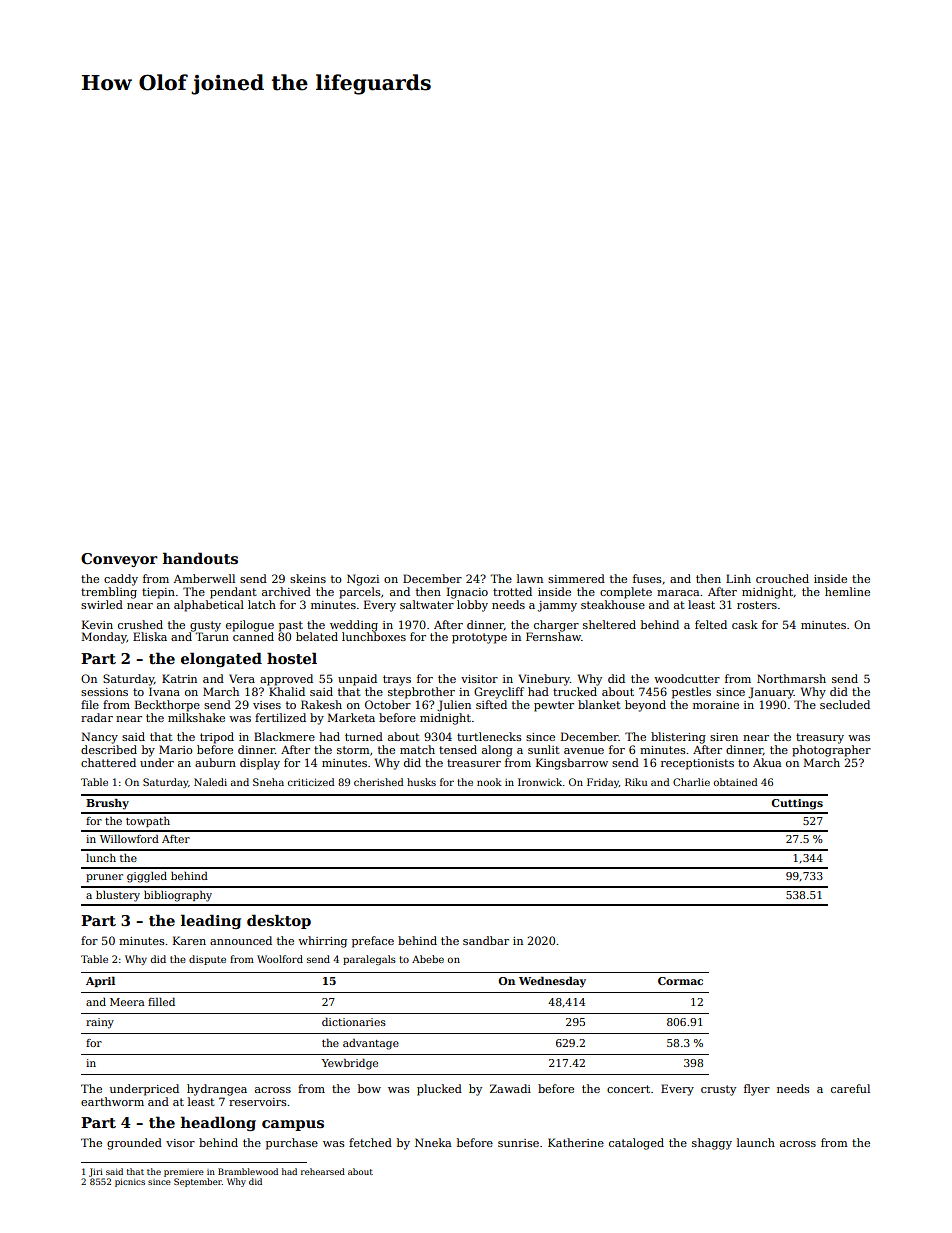 Image resolution: width=952 pixels, height=1233 pixels. What do you see at coordinates (107, 804) in the screenshot?
I see `Brushy` at bounding box center [107, 804].
